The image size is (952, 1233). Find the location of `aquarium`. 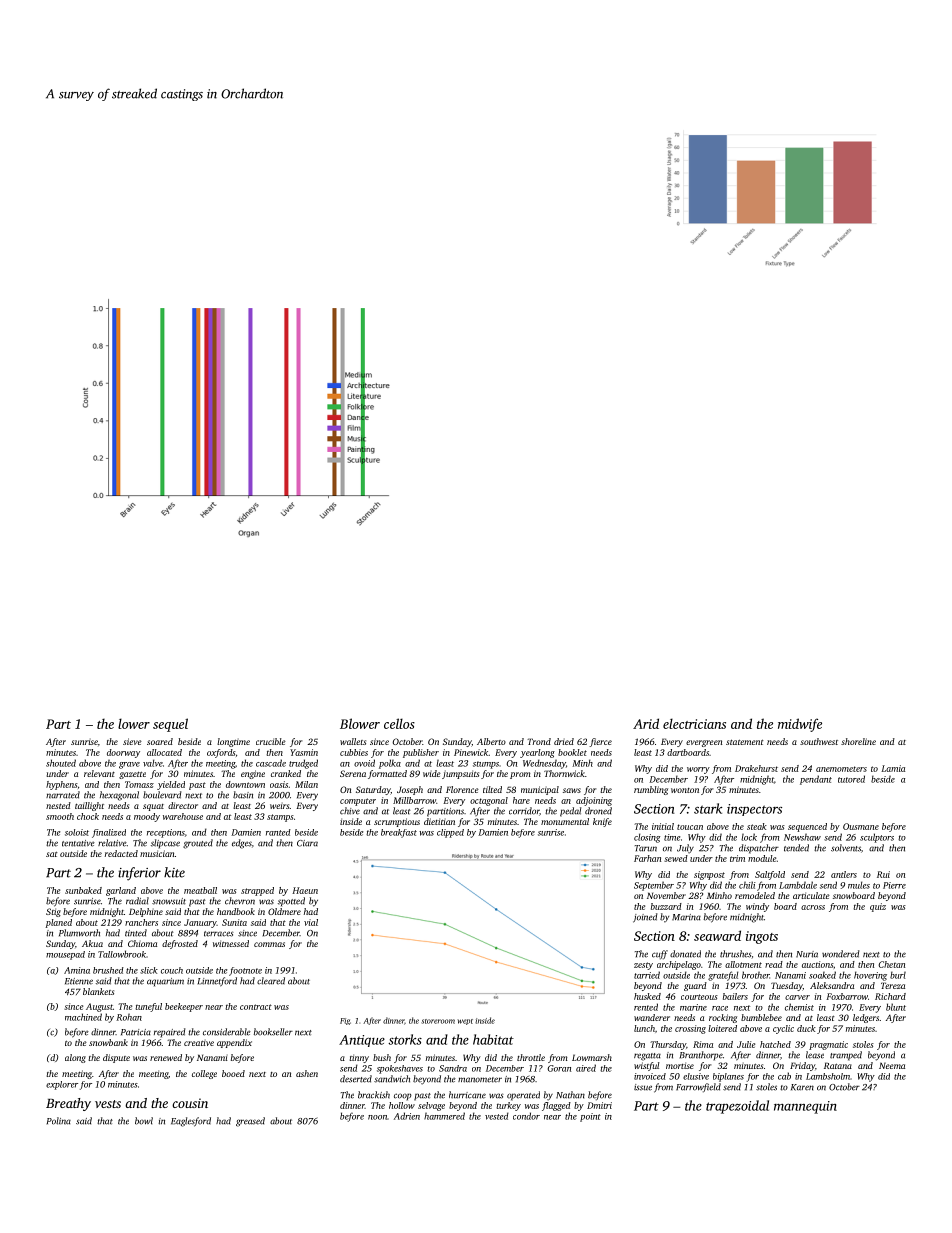

aquarium is located at coordinates (165, 982).
